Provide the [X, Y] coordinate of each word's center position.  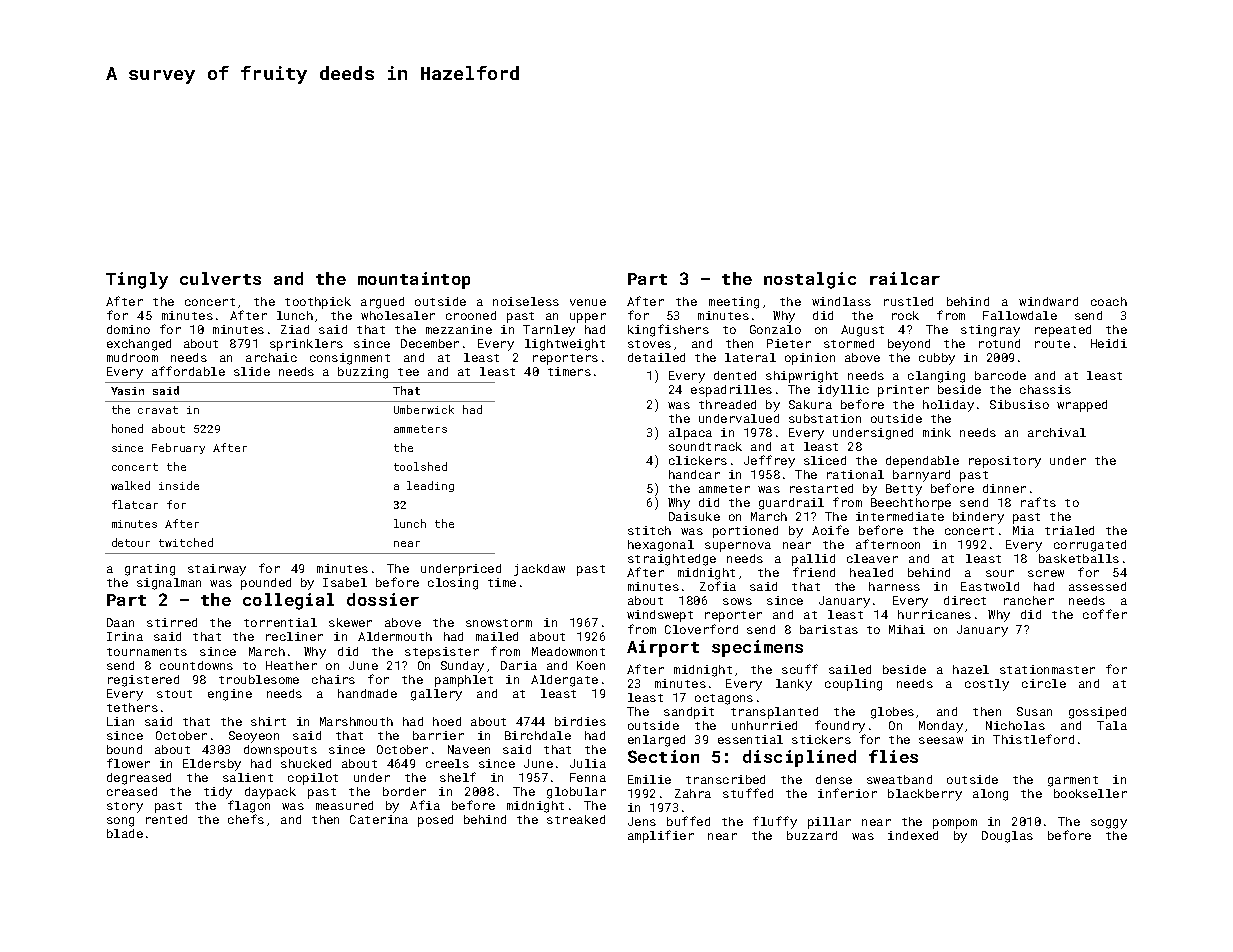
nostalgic [810, 280]
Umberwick [424, 409]
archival [1057, 432]
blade [125, 833]
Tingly [137, 280]
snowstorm [499, 623]
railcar [905, 278]
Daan [120, 622]
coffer [1105, 614]
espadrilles [731, 391]
